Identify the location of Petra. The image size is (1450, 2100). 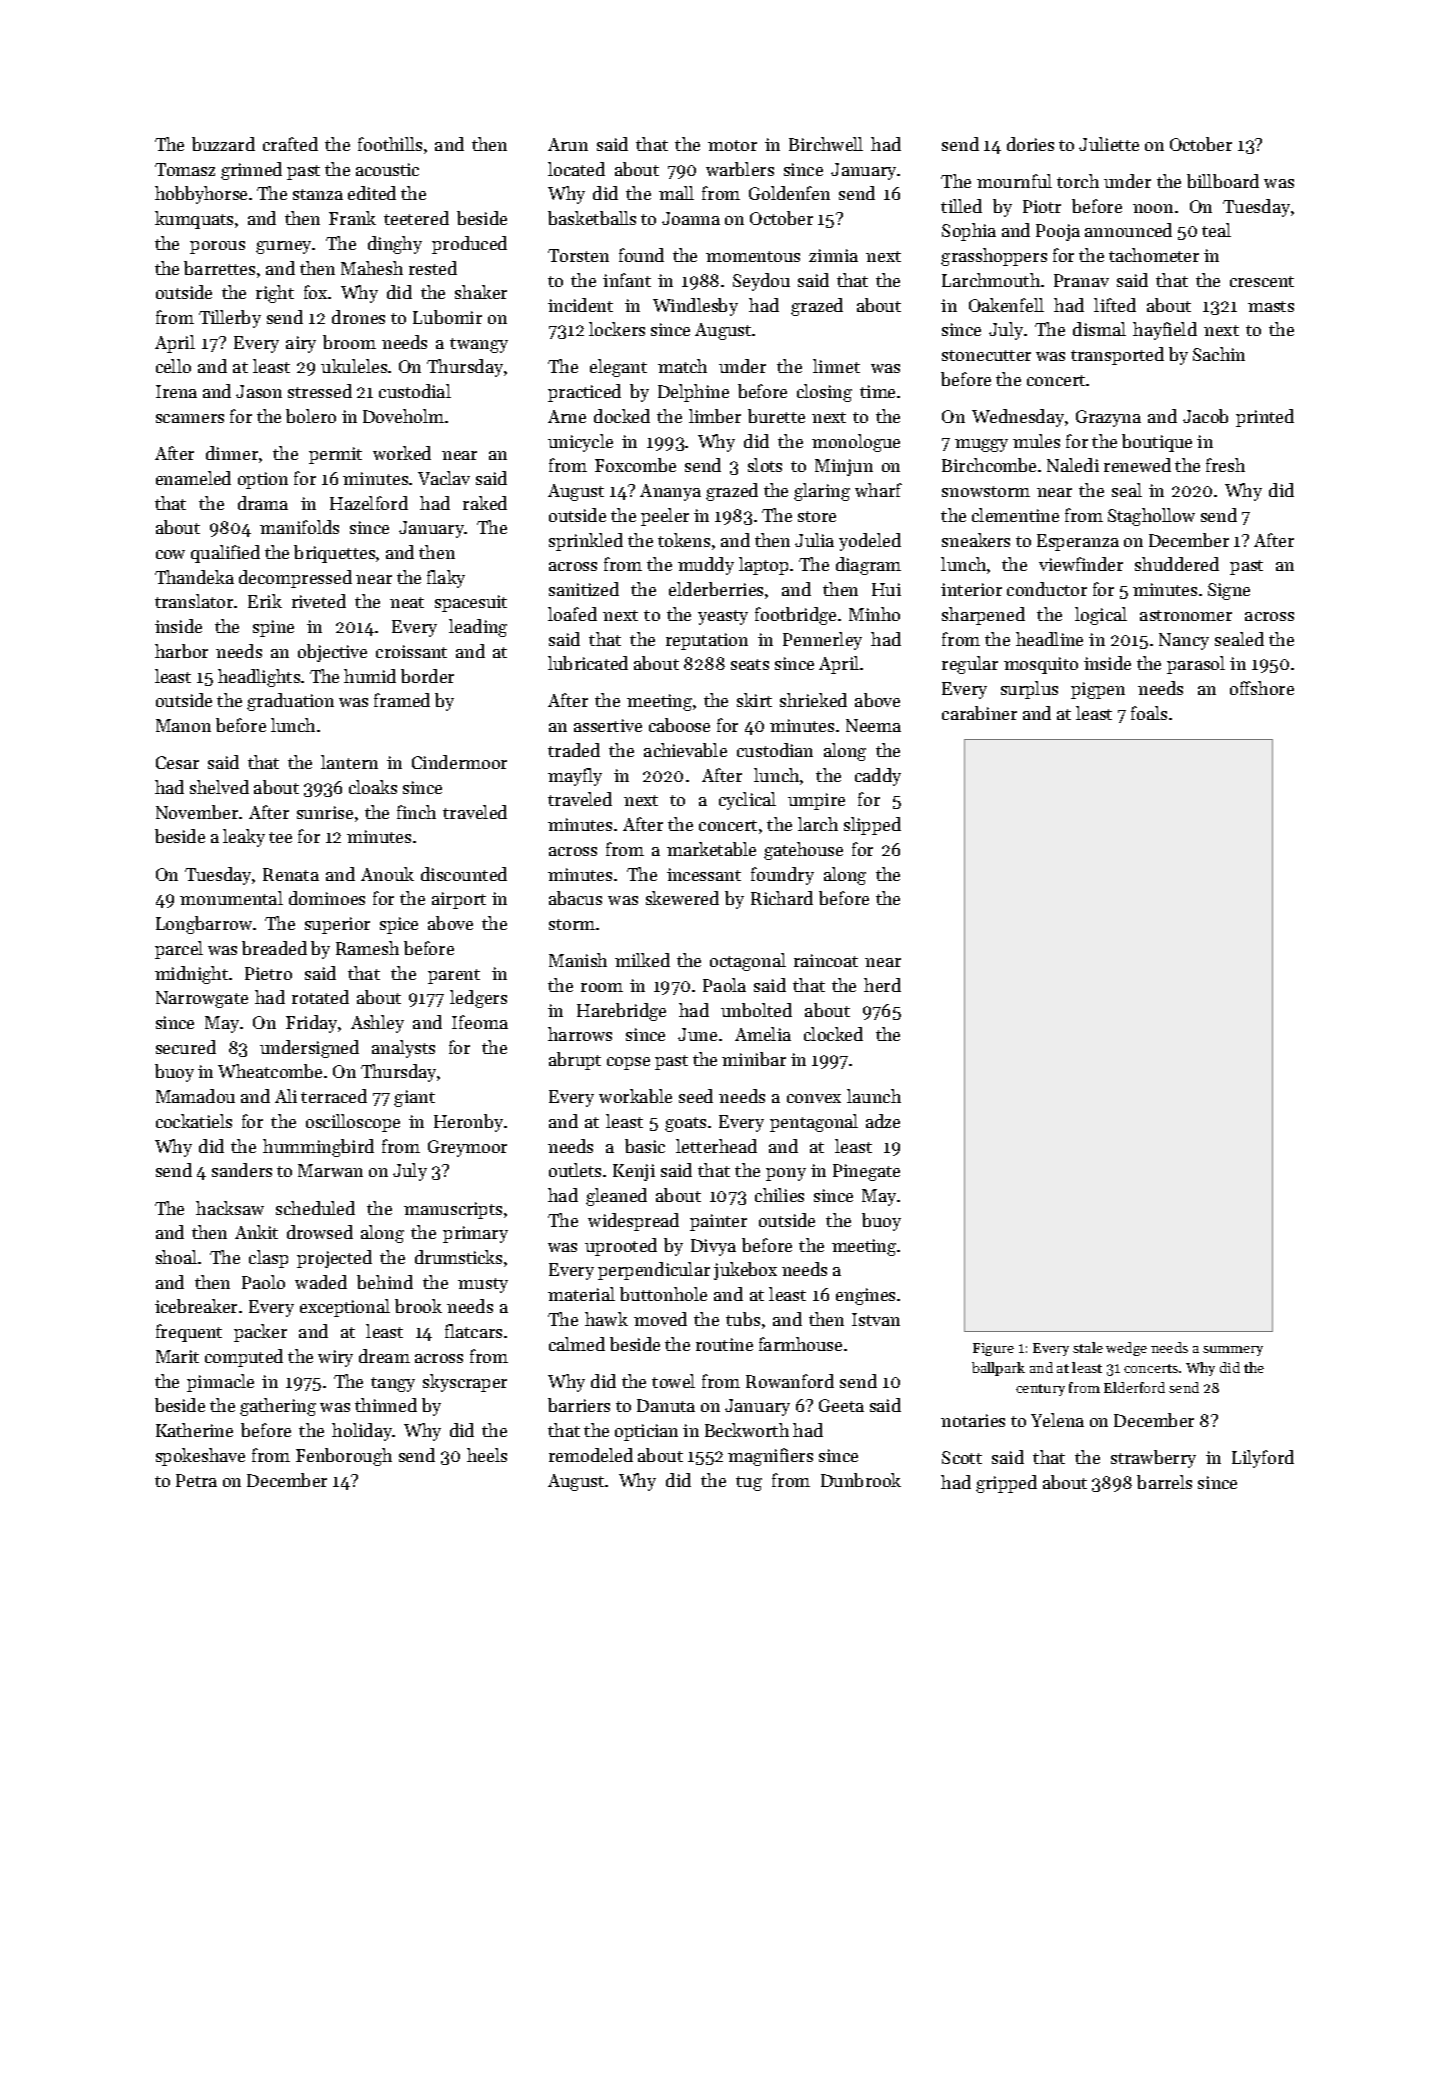
(196, 1480).
